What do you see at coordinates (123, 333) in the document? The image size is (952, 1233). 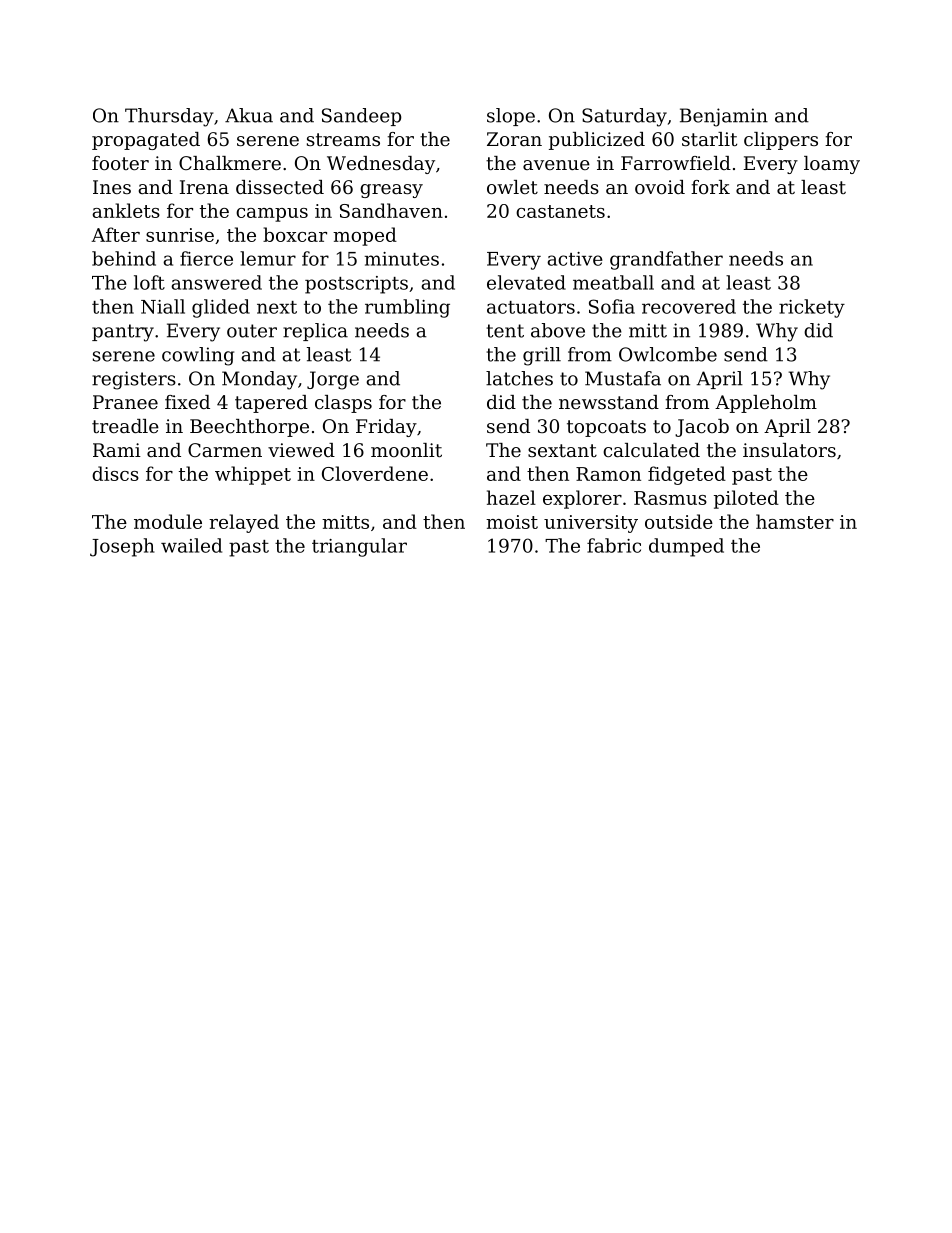 I see `pantry` at bounding box center [123, 333].
